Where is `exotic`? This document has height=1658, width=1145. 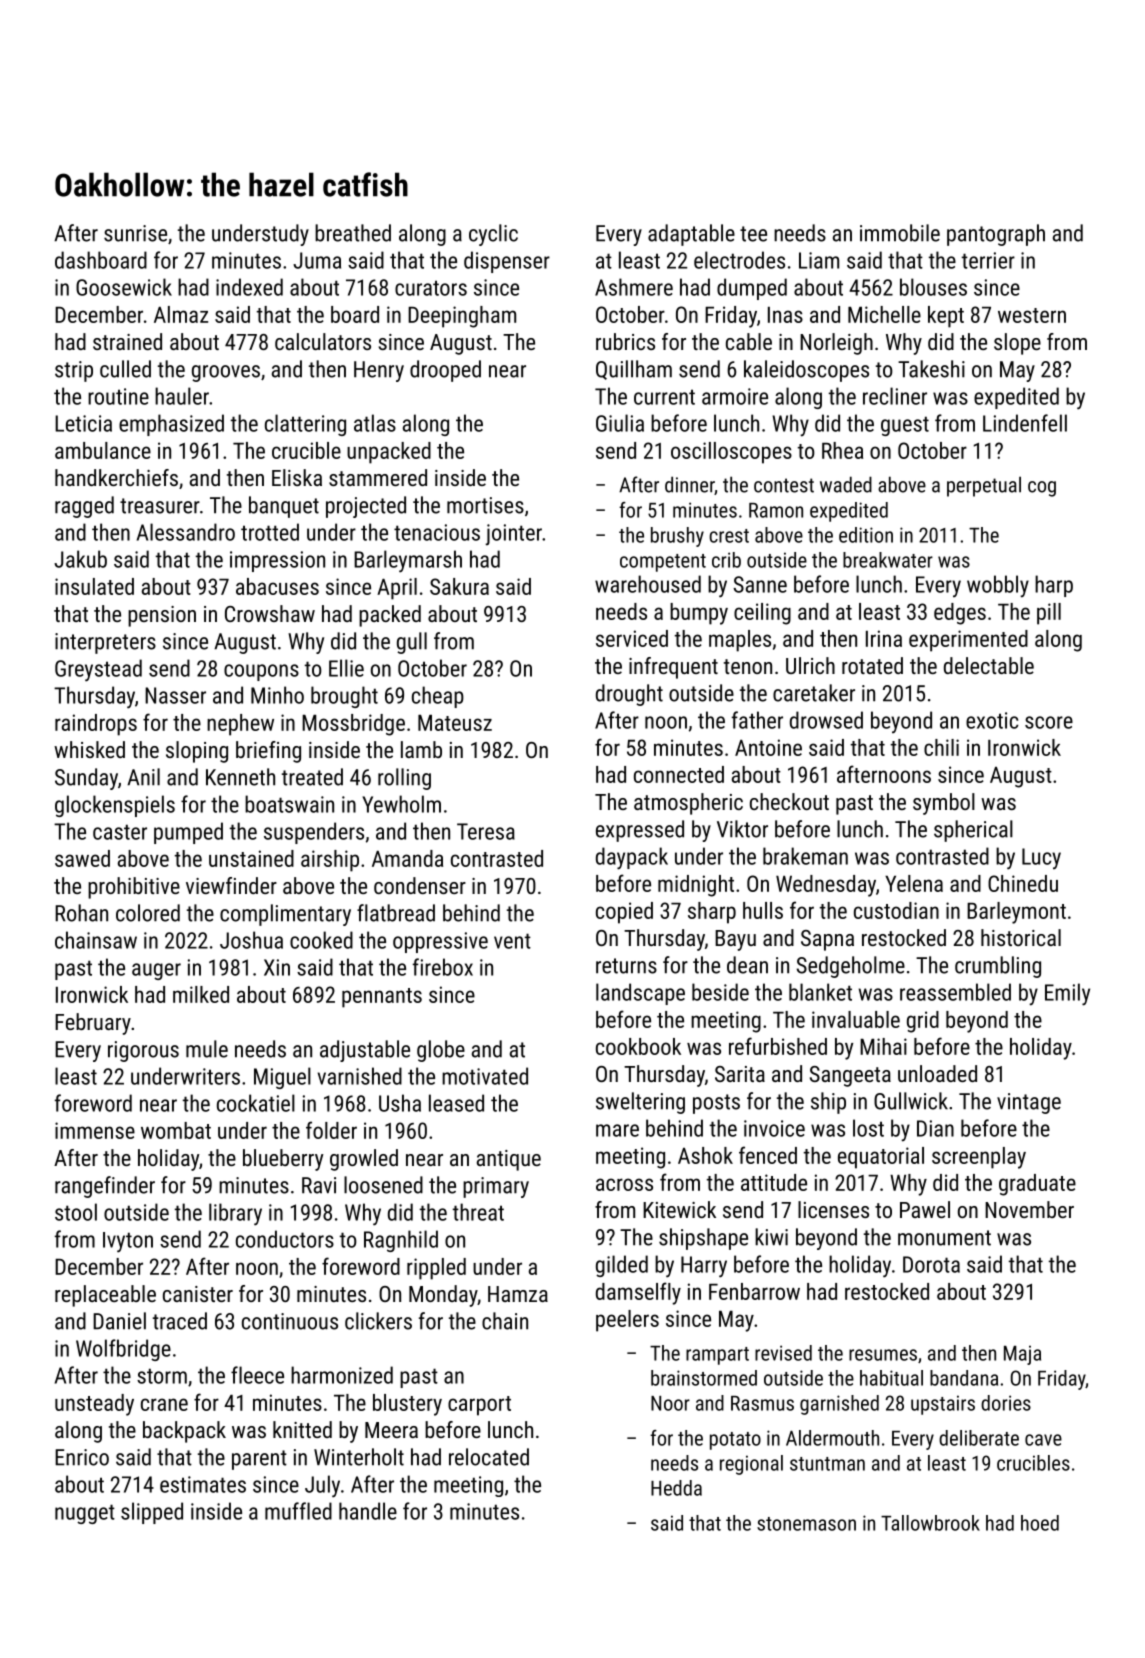 exotic is located at coordinates (992, 720).
